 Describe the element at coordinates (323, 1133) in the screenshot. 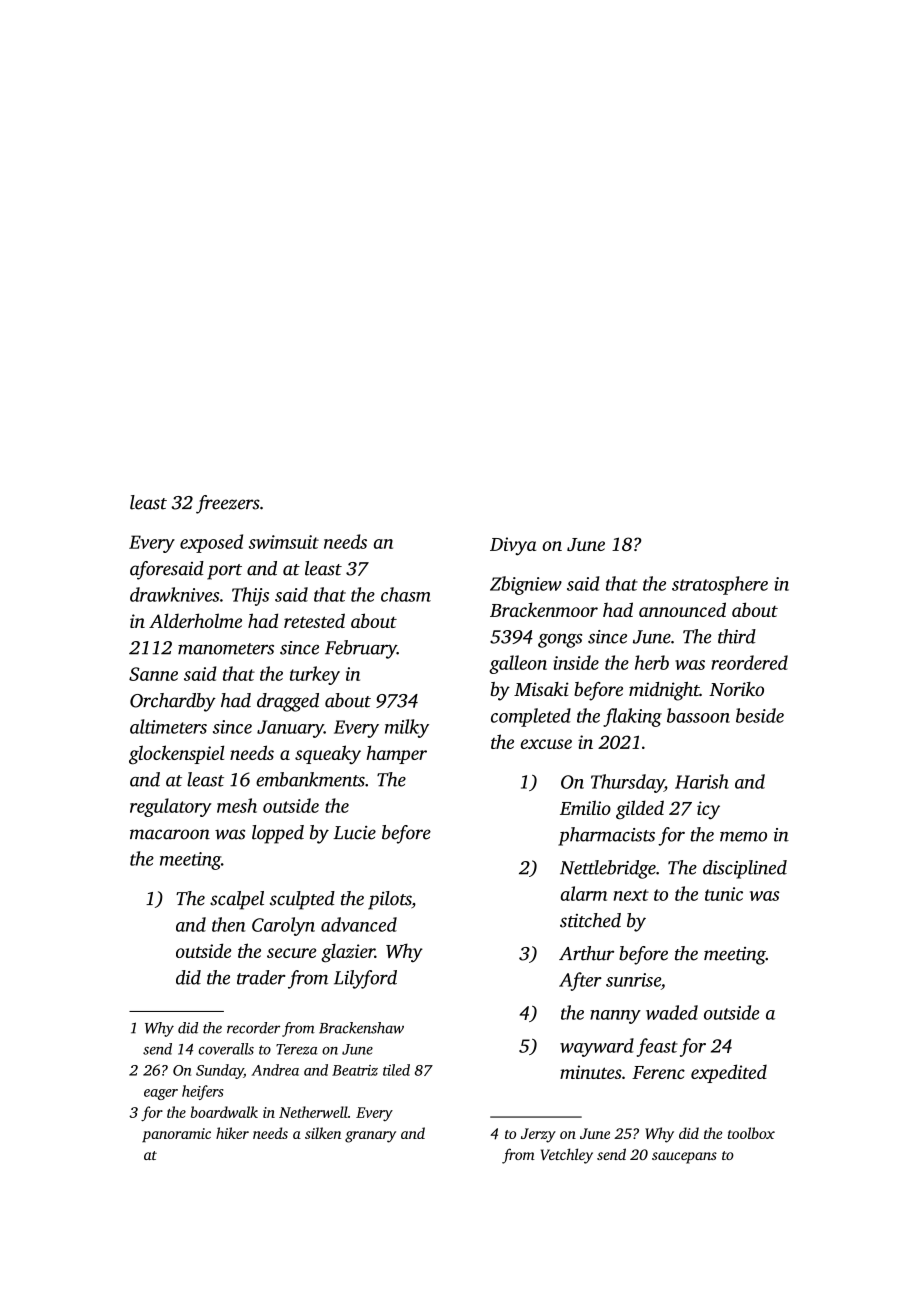

I see `silken` at that location.
